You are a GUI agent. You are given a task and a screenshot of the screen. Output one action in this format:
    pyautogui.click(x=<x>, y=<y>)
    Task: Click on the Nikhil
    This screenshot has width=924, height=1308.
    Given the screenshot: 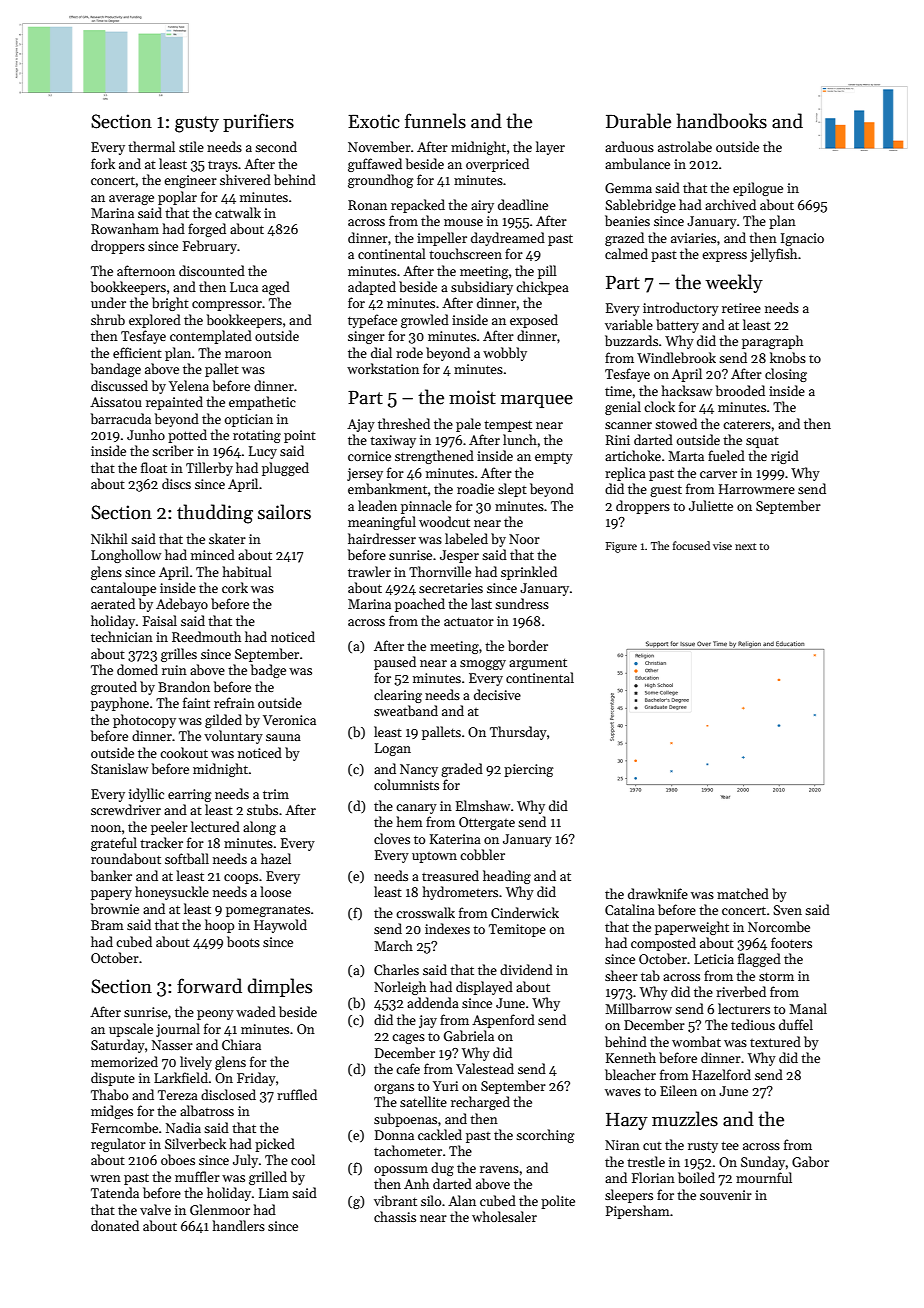 What is the action you would take?
    pyautogui.click(x=109, y=538)
